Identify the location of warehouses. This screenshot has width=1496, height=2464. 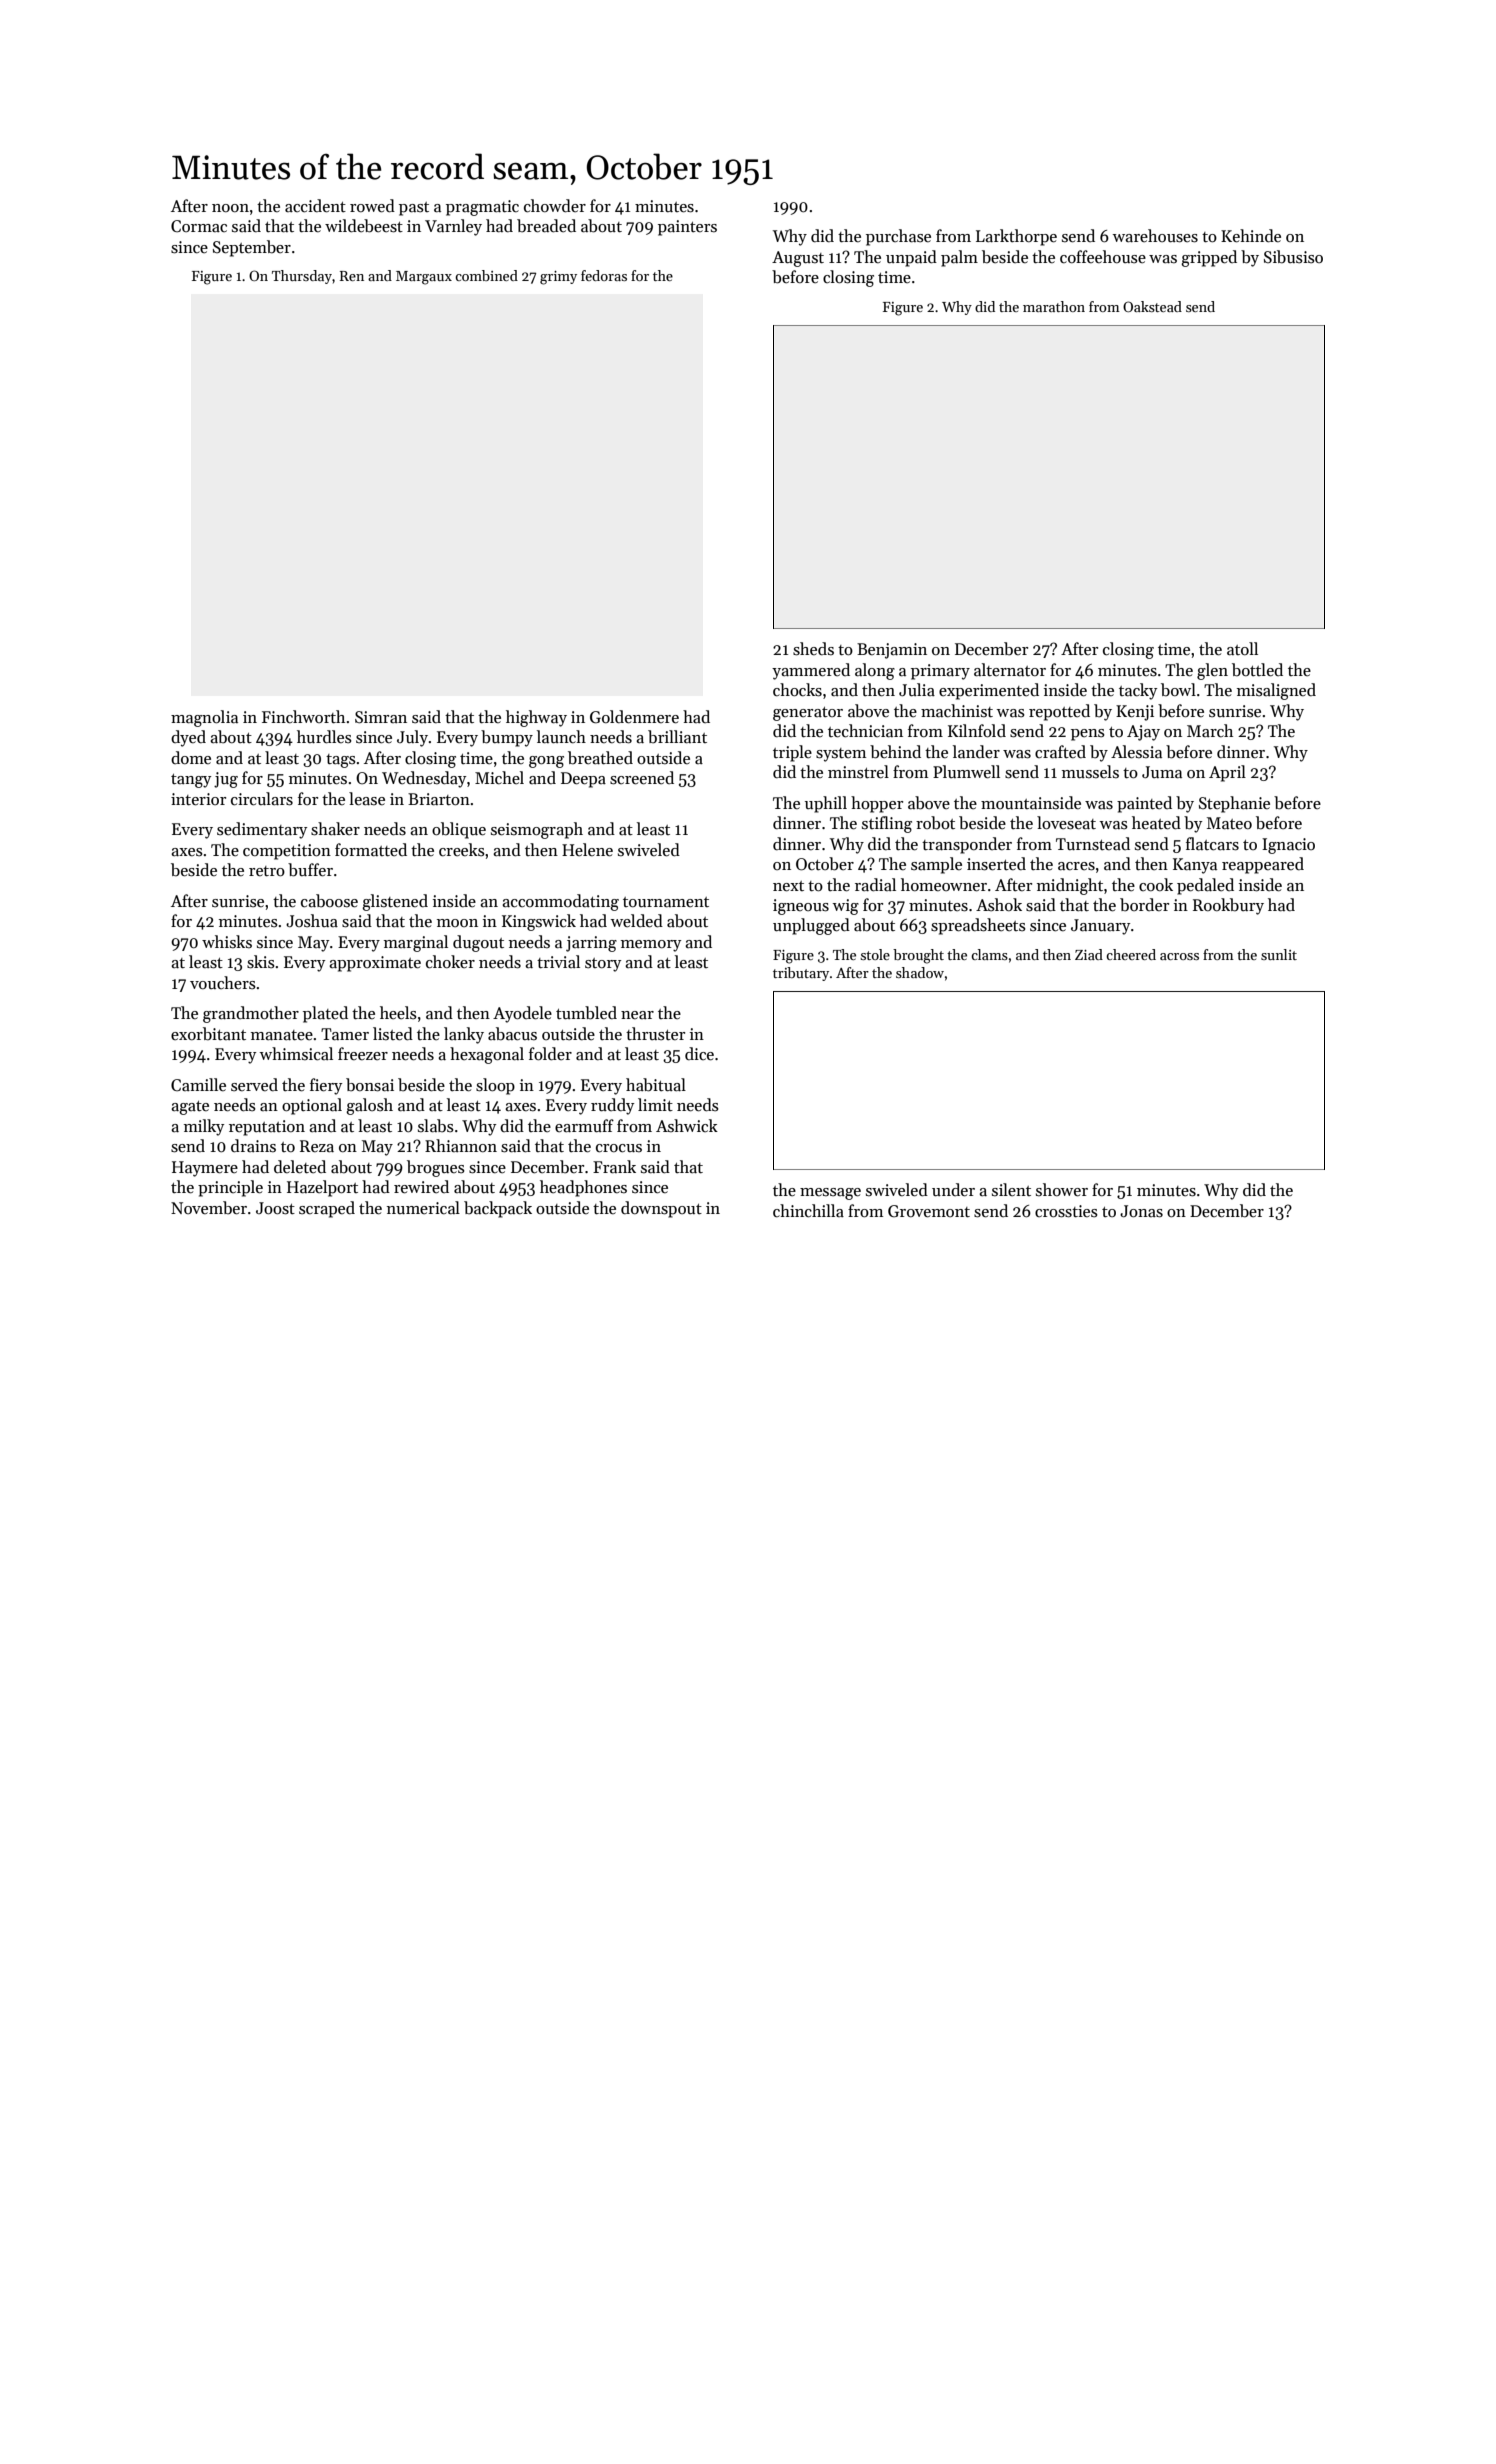
(1155, 236).
